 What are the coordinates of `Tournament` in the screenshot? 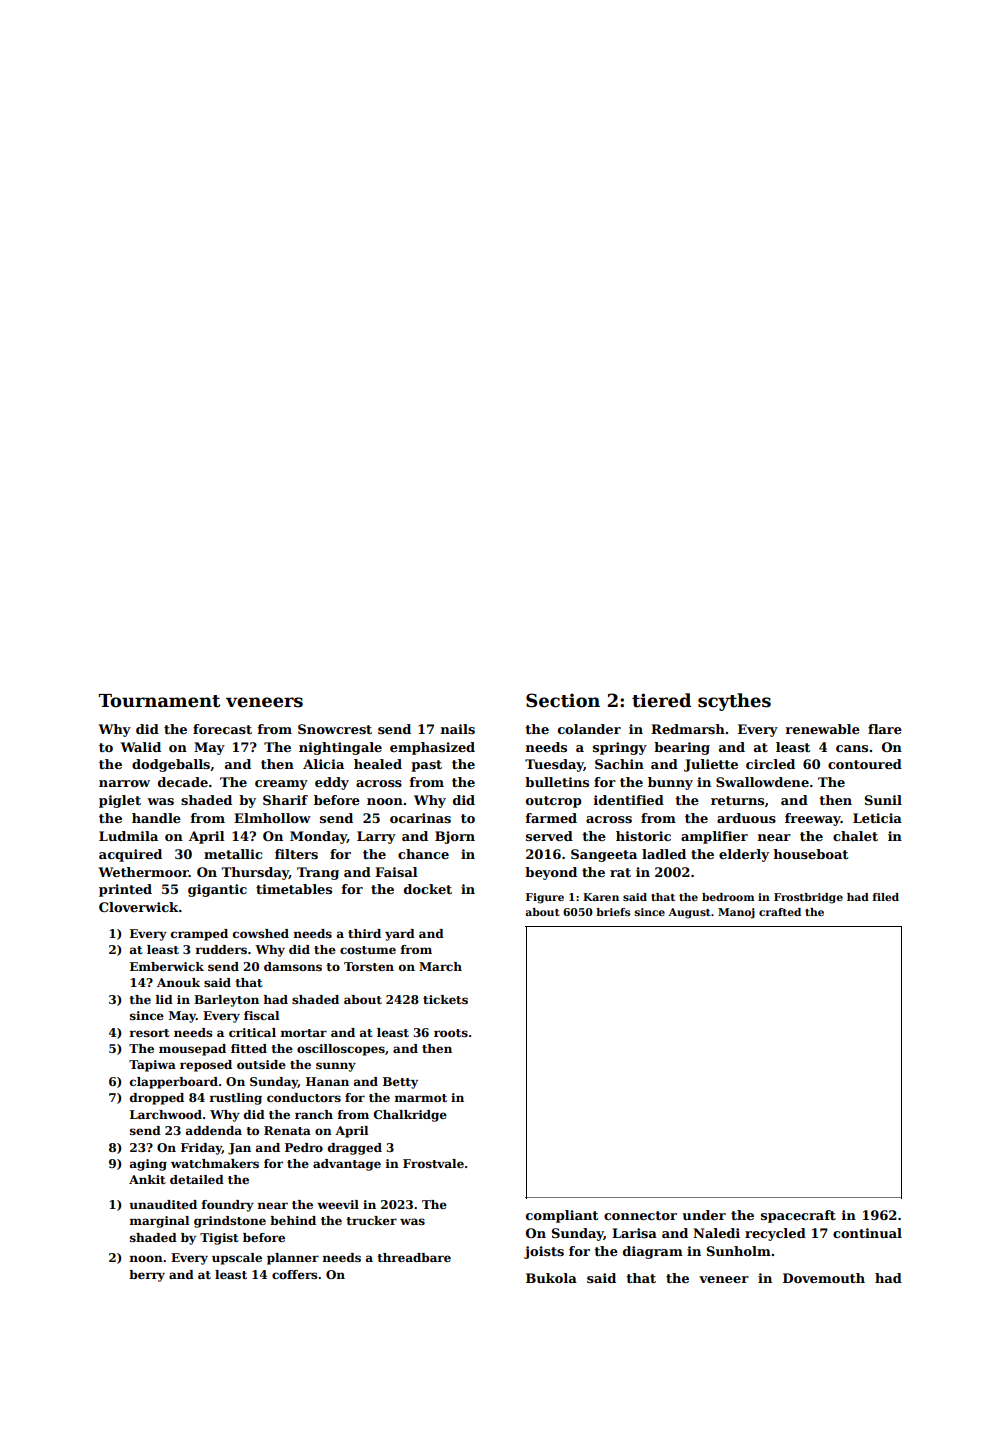 It's located at (159, 701).
